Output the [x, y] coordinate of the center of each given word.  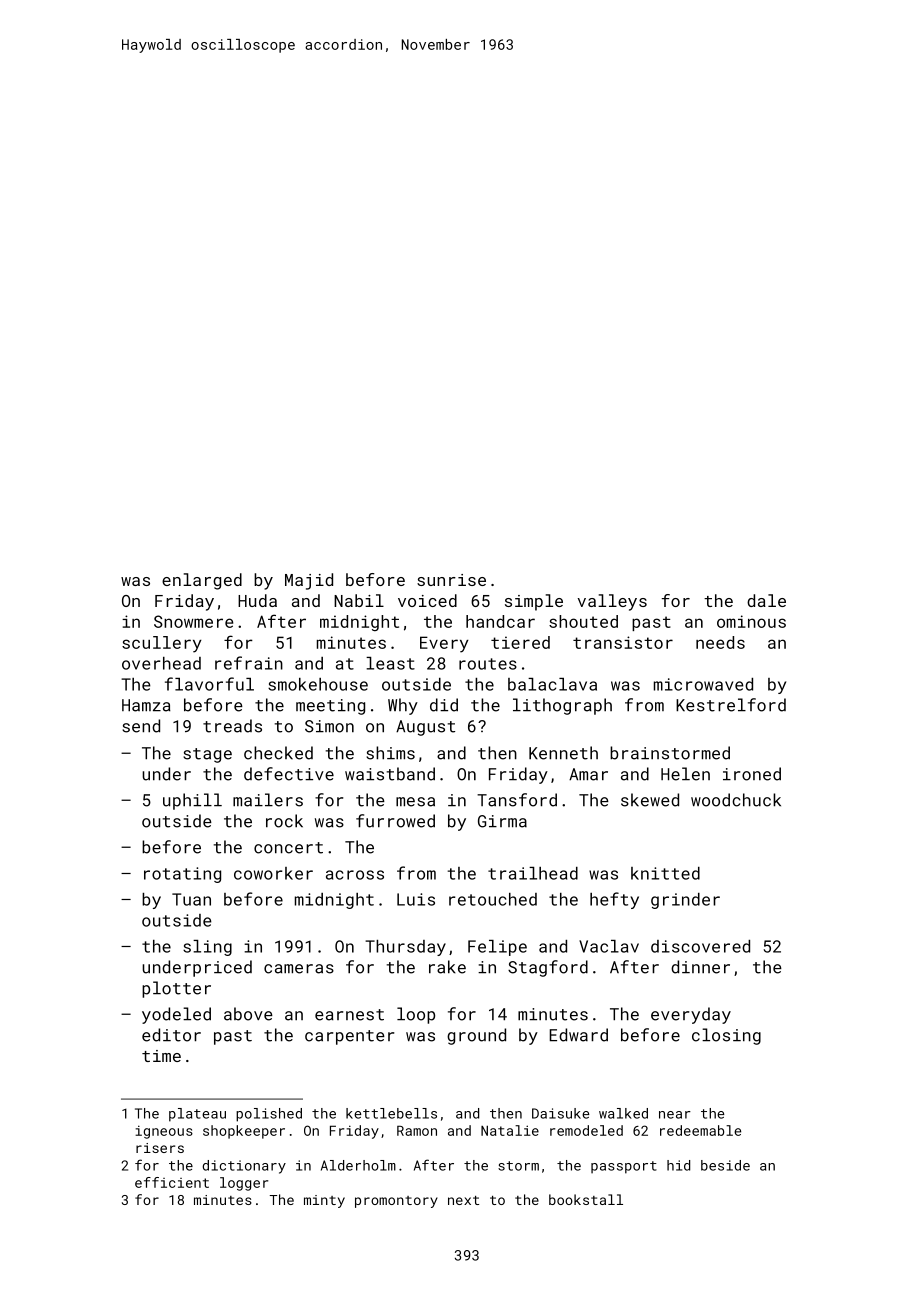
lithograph [562, 706]
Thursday [405, 948]
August [425, 728]
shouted [583, 621]
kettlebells [391, 1113]
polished [269, 1115]
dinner [700, 967]
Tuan [191, 899]
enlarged [202, 581]
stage [207, 755]
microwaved [703, 684]
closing [726, 1036]
